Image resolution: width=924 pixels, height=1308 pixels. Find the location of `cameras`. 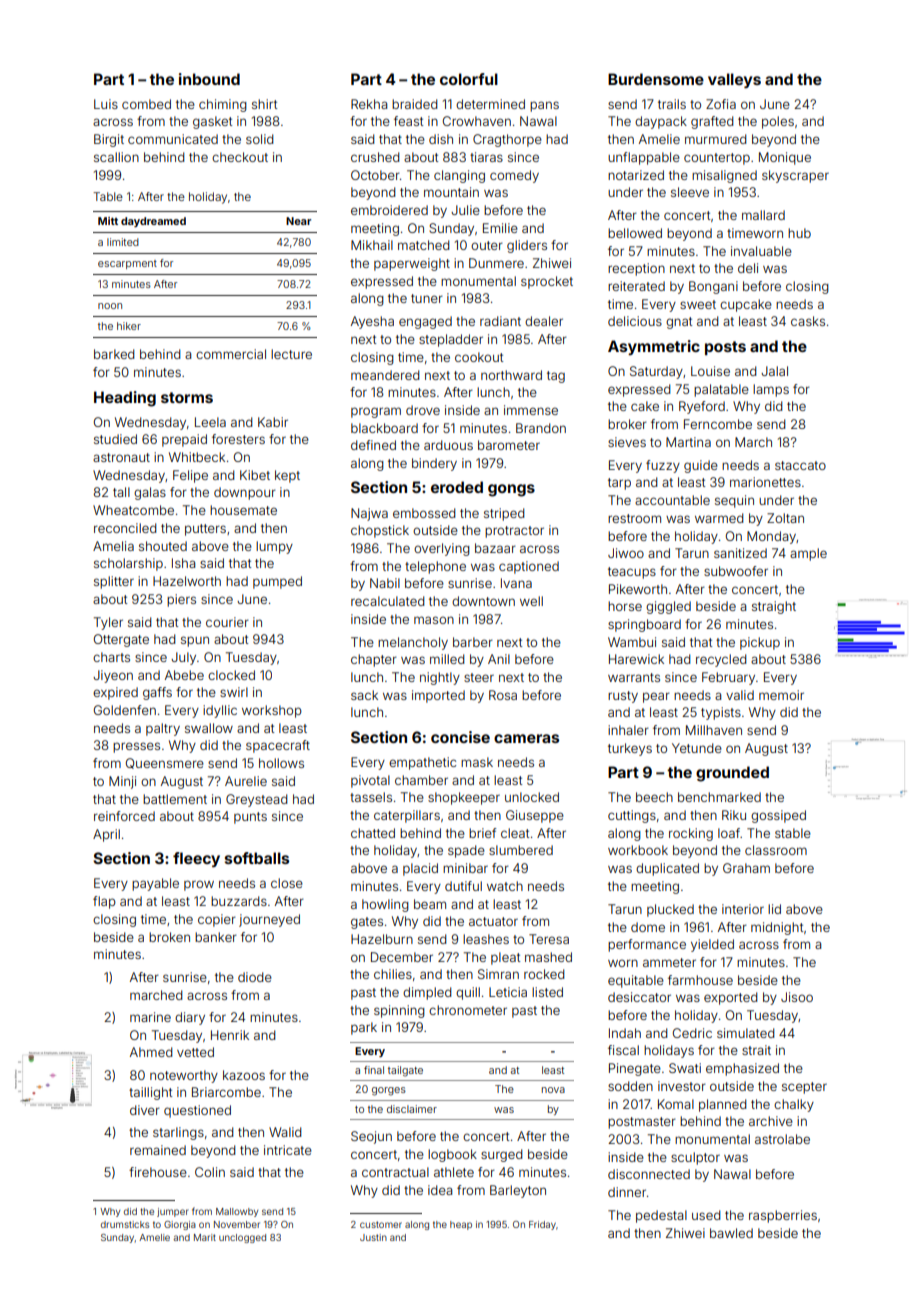

cameras is located at coordinates (526, 738).
